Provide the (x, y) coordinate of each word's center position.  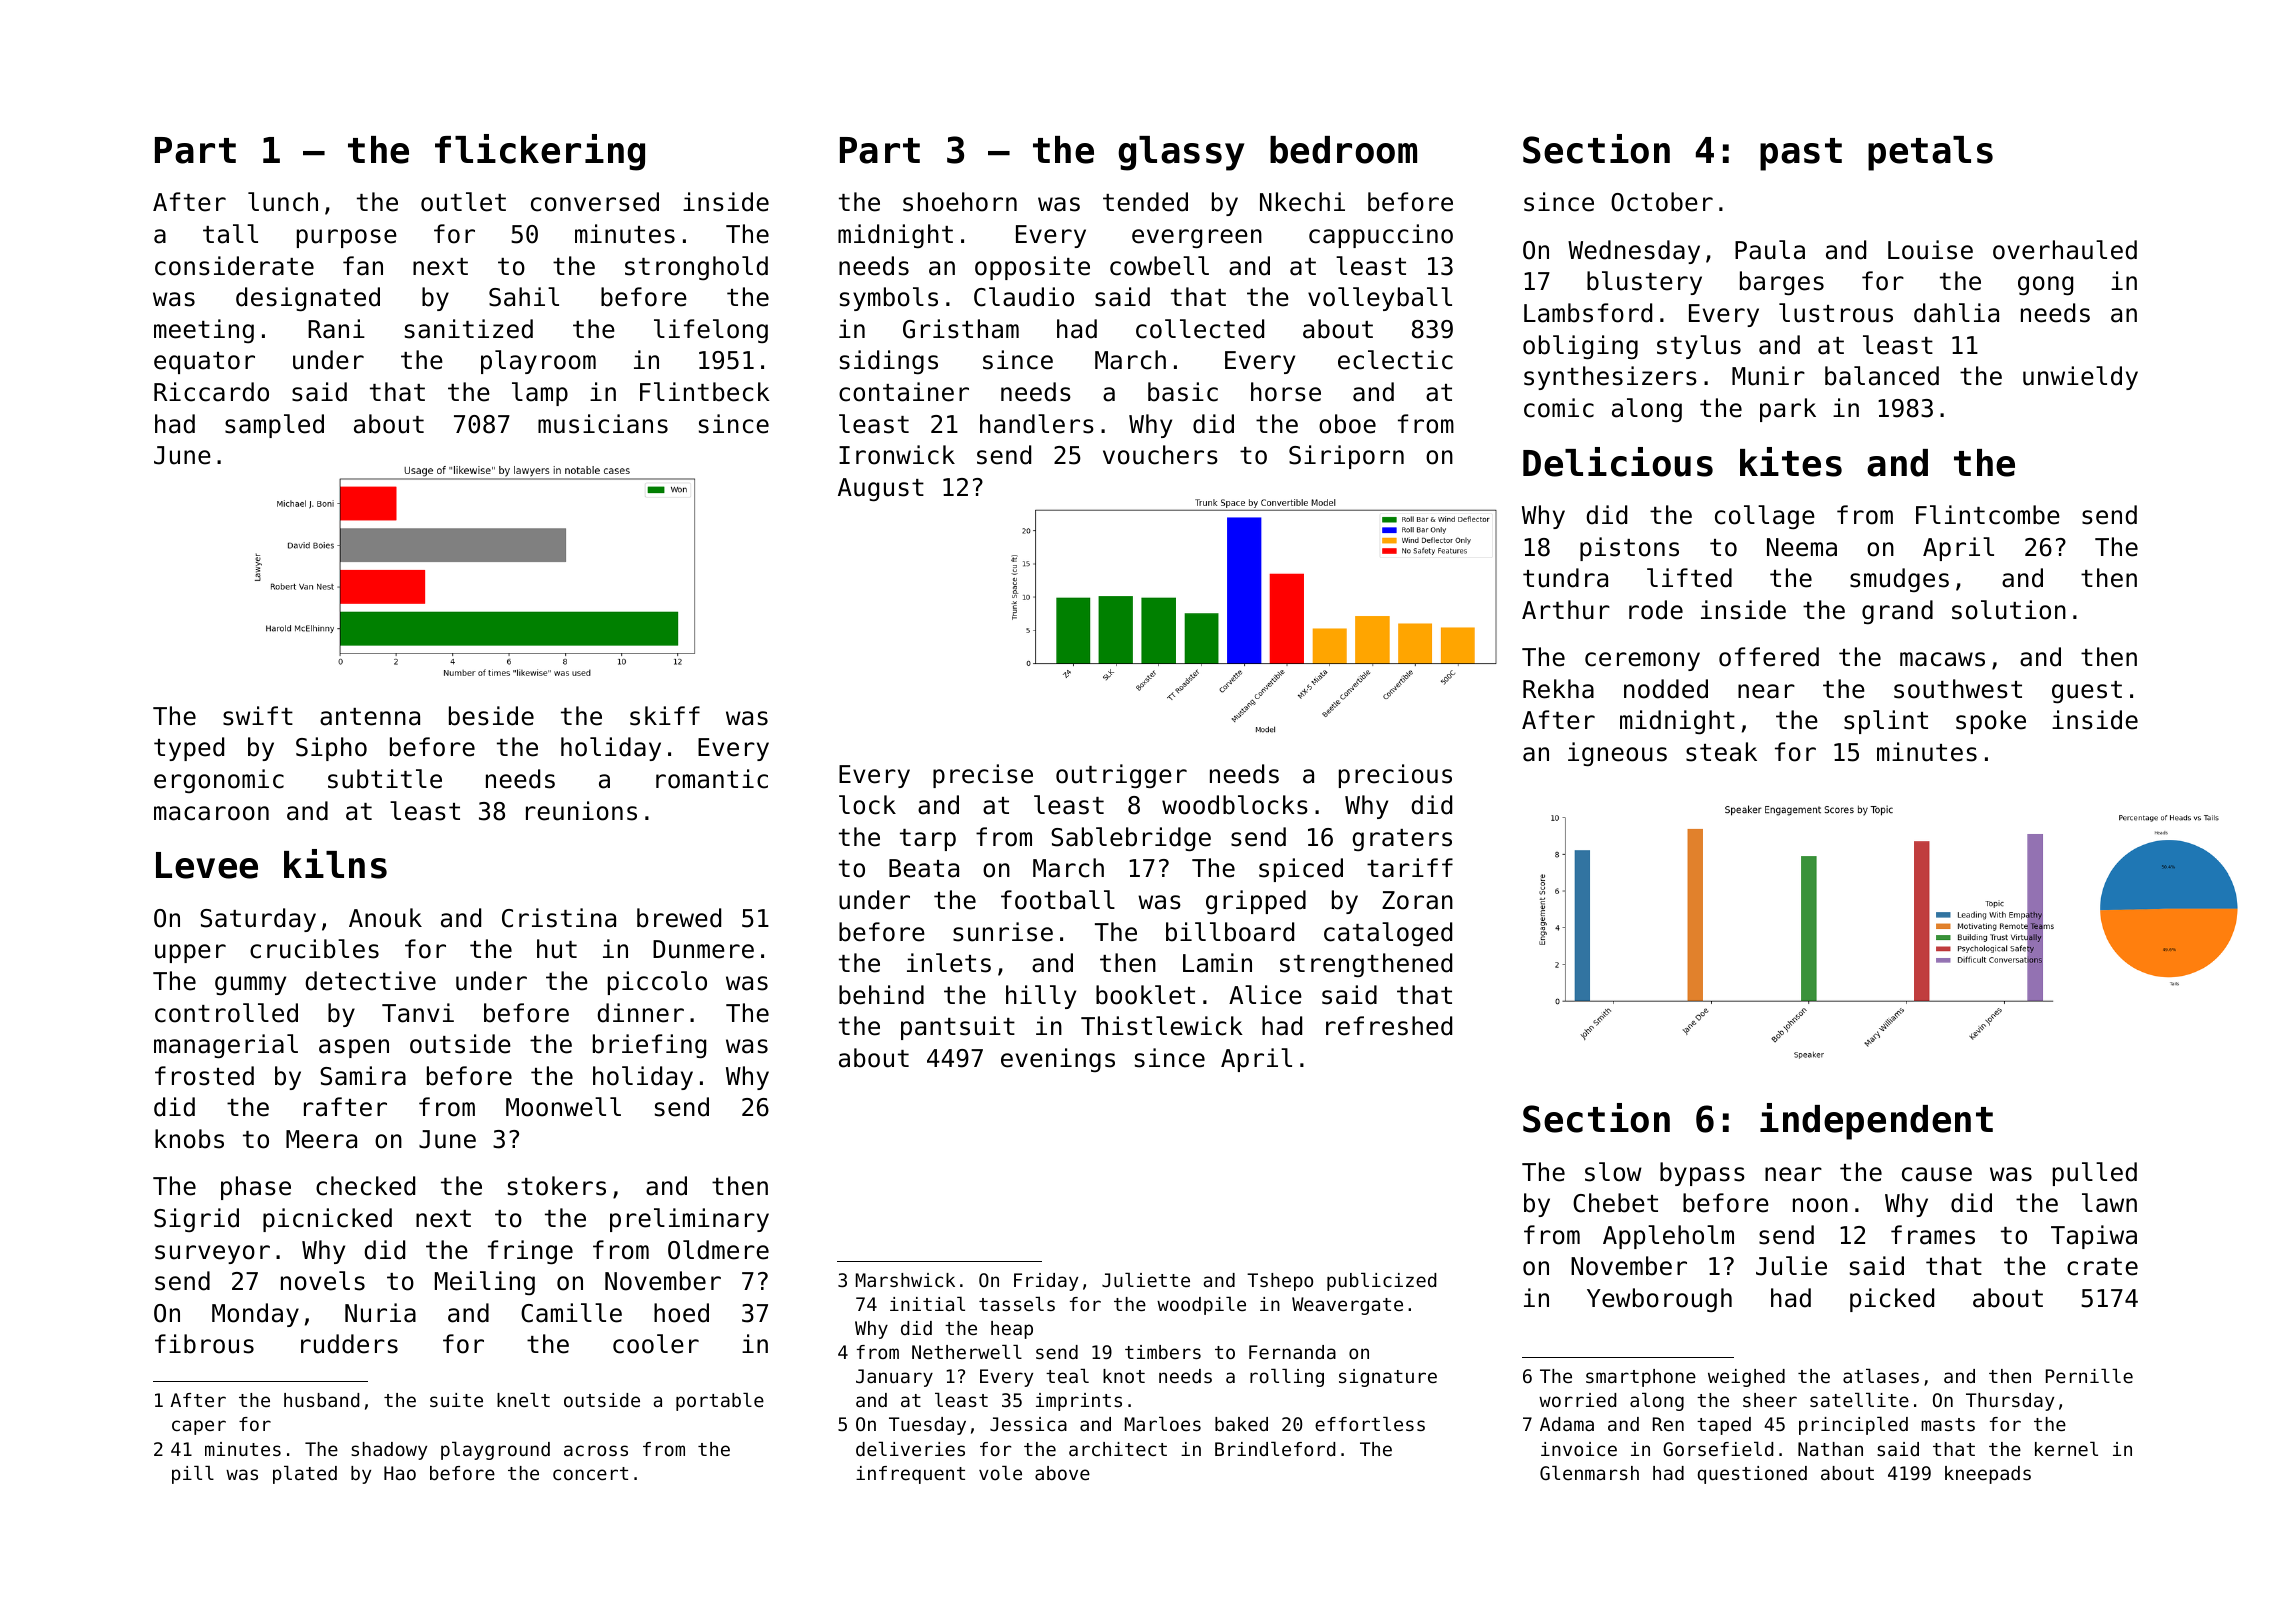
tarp (928, 840)
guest (2087, 692)
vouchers (1160, 455)
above (1062, 1473)
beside (491, 716)
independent (1876, 1121)
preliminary (689, 1220)
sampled (274, 426)
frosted (204, 1076)
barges (1782, 283)
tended (1145, 202)
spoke (1991, 722)
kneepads (1988, 1475)
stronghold (696, 268)
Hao (400, 1473)
